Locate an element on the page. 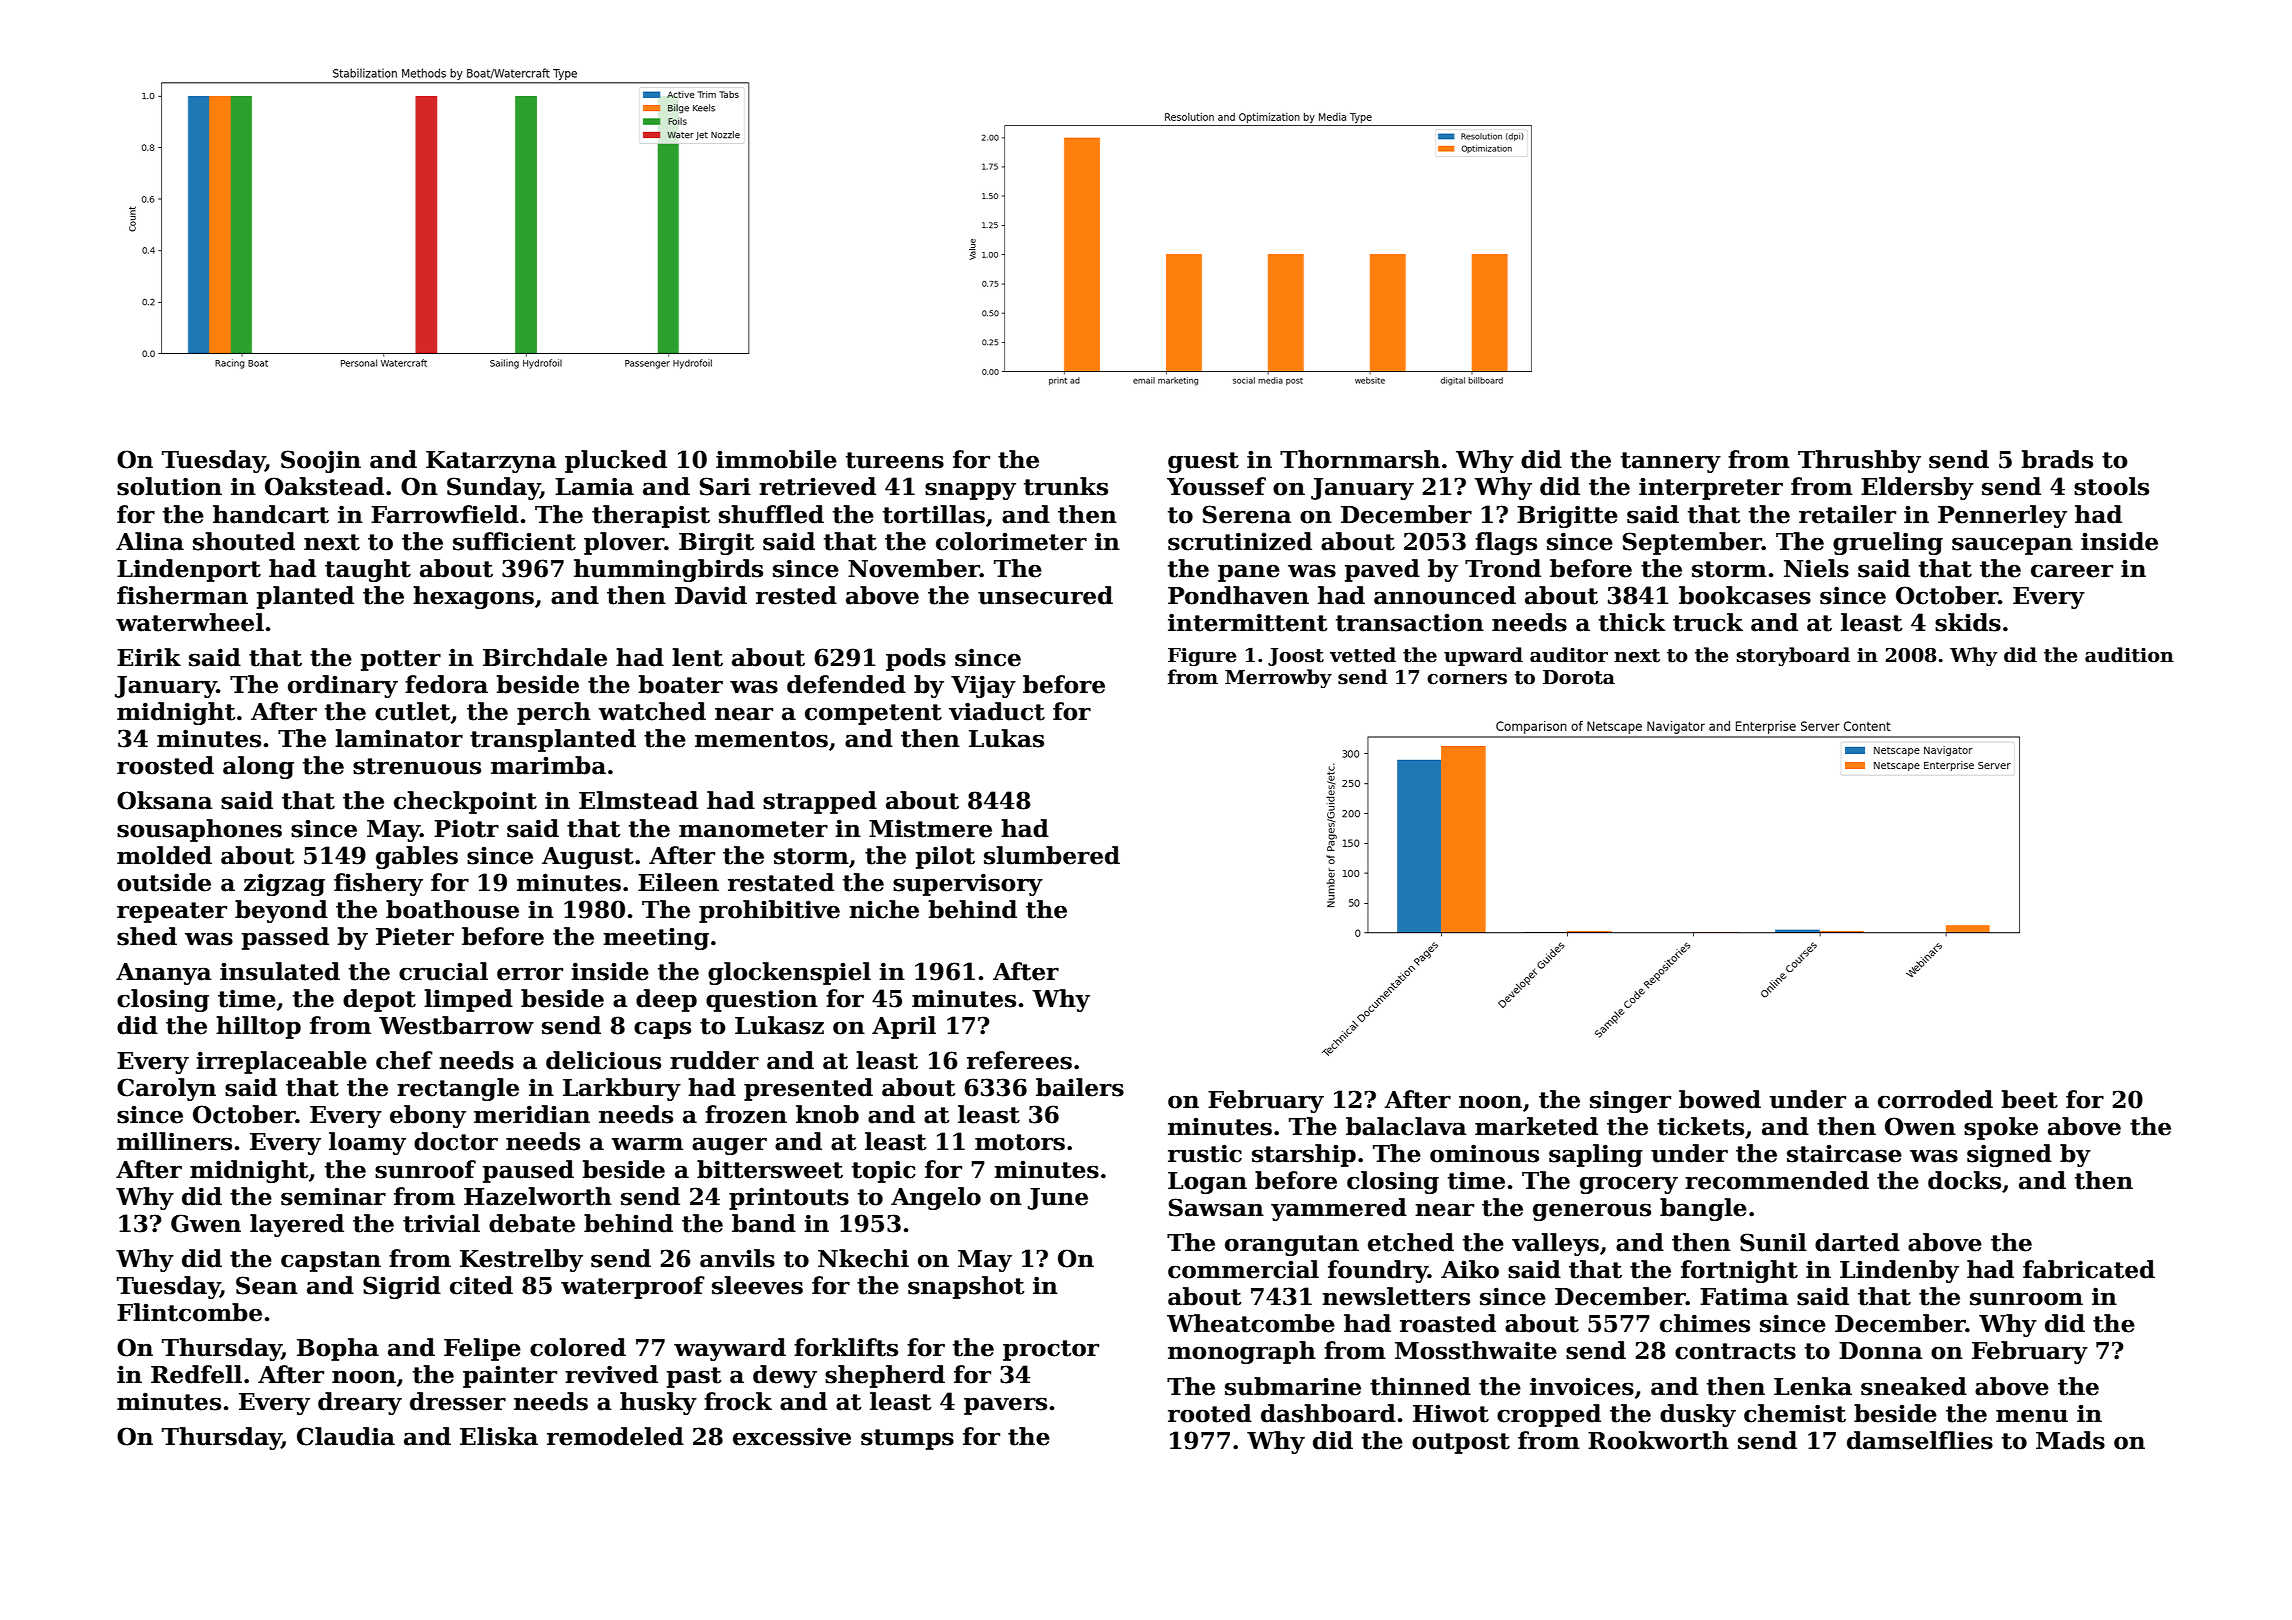 This document has height=1620, width=2292. Flintcombe is located at coordinates (189, 1312).
